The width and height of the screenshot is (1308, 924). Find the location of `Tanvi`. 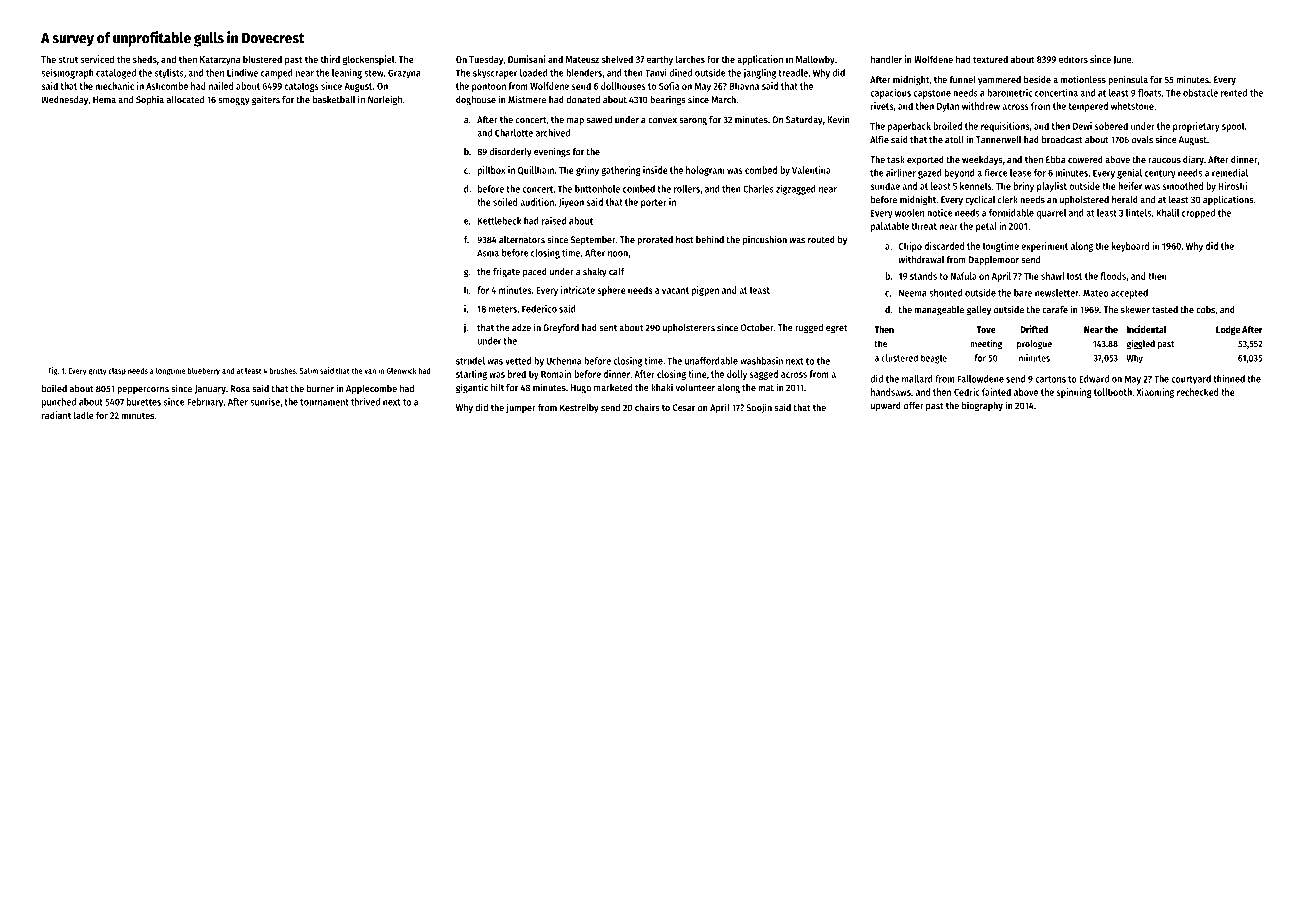

Tanvi is located at coordinates (656, 73).
